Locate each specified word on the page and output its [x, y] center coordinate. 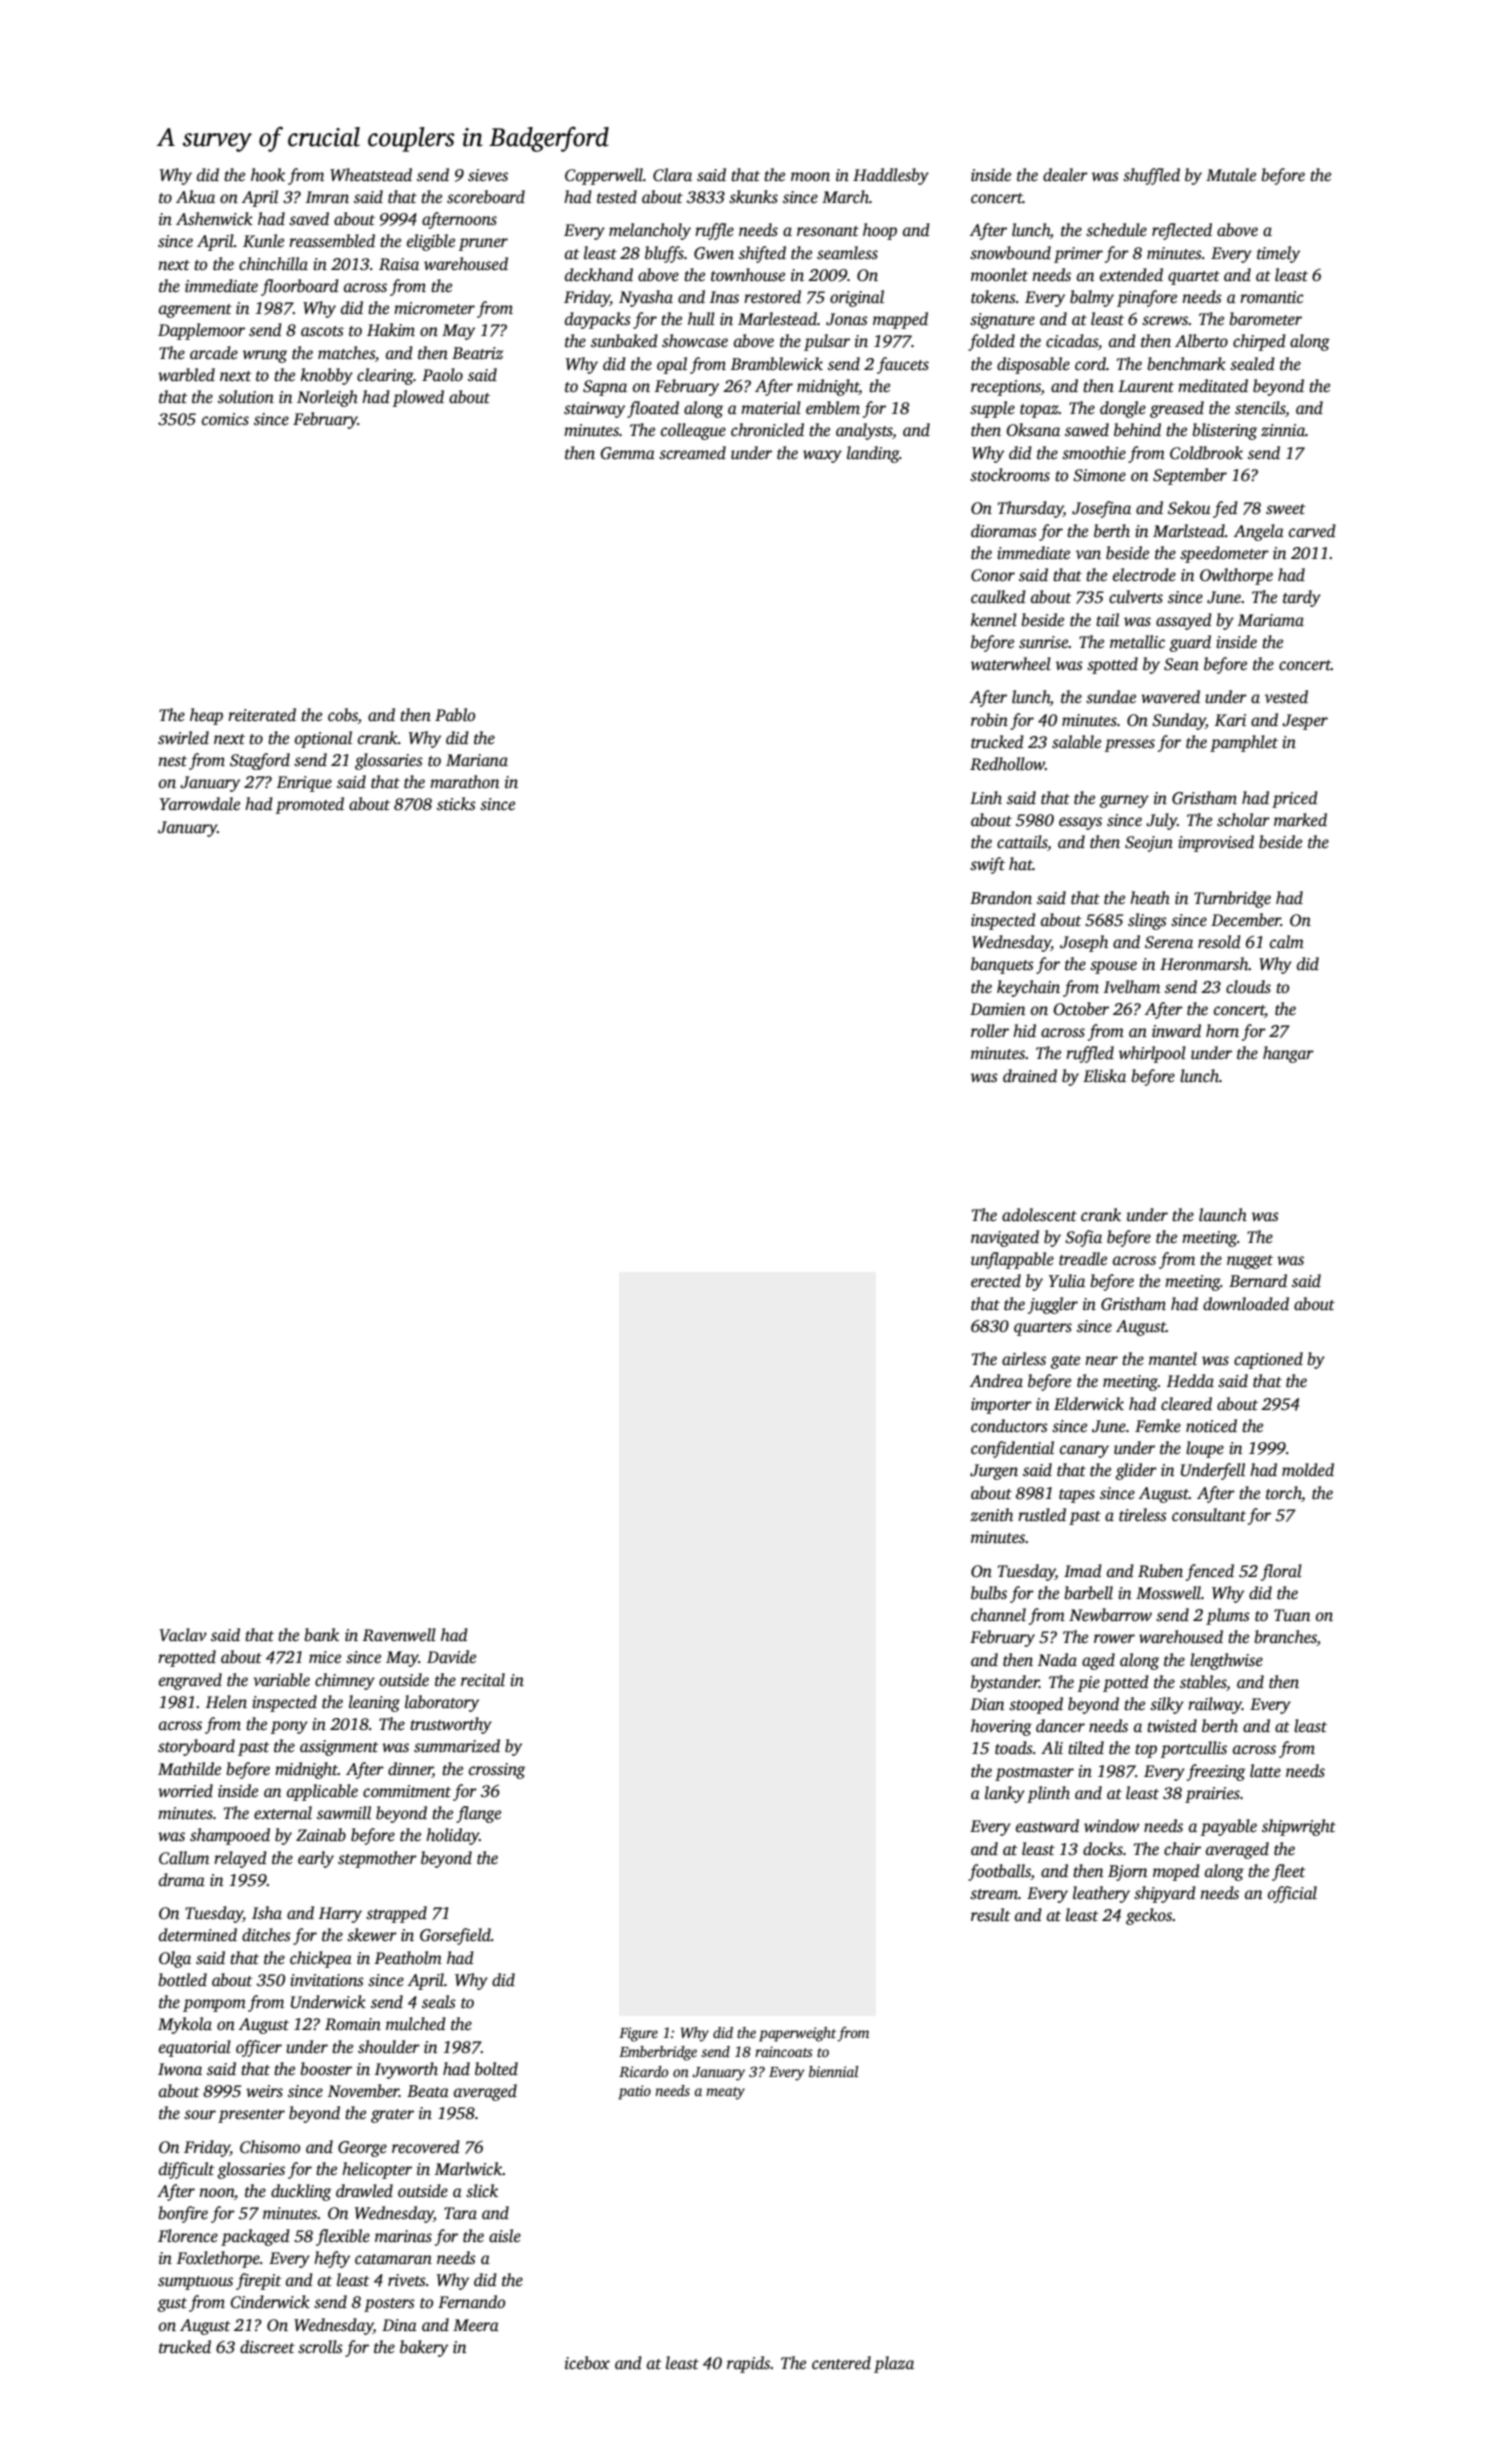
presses [1130, 745]
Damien [997, 1009]
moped [1176, 1872]
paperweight [797, 2034]
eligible [431, 242]
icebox [587, 2363]
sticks [456, 804]
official [1292, 1894]
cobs [343, 716]
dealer [1065, 175]
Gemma [627, 453]
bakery [424, 2348]
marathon [464, 782]
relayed [240, 1859]
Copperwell [604, 176]
